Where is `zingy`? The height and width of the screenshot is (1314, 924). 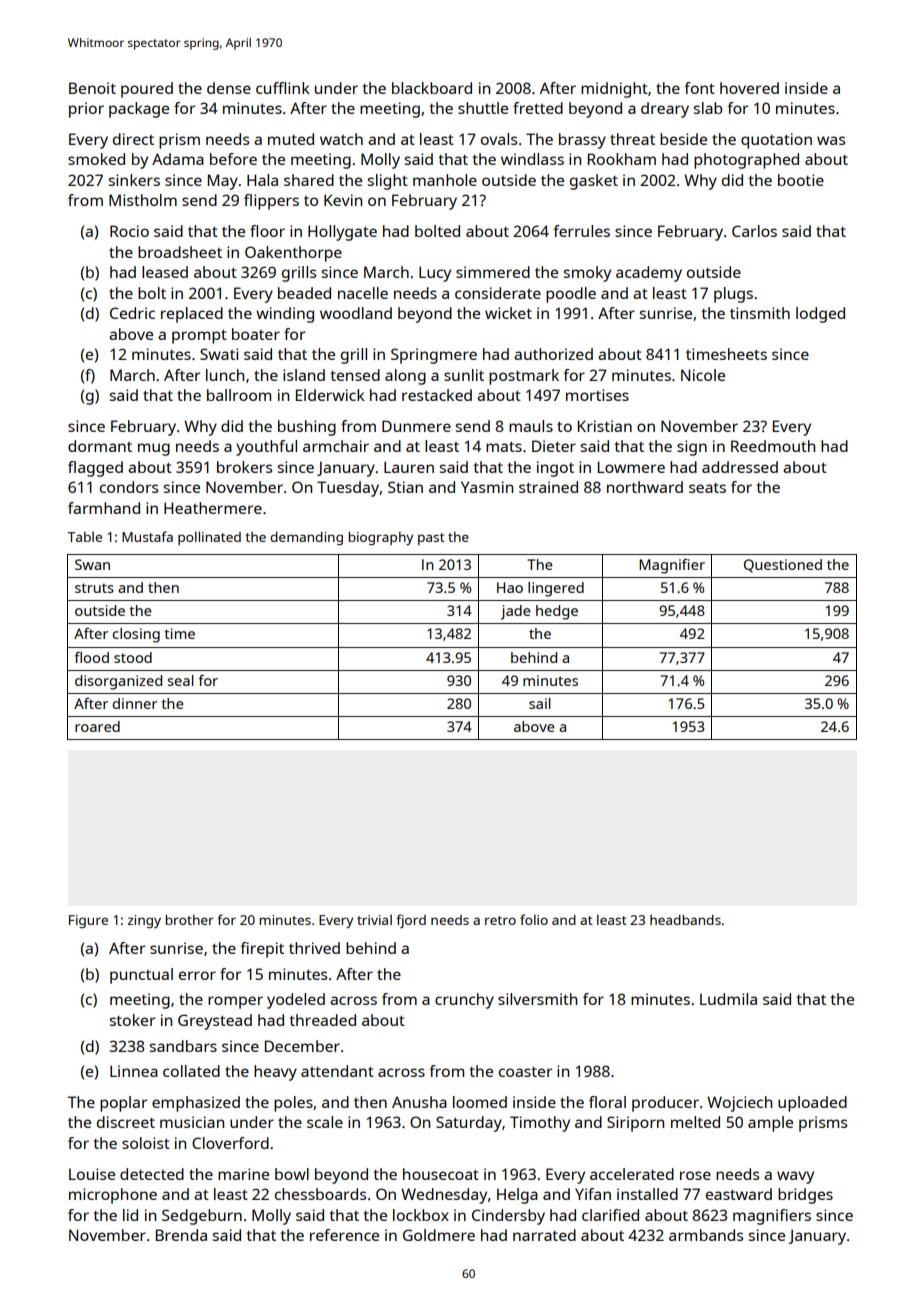 zingy is located at coordinates (144, 921).
